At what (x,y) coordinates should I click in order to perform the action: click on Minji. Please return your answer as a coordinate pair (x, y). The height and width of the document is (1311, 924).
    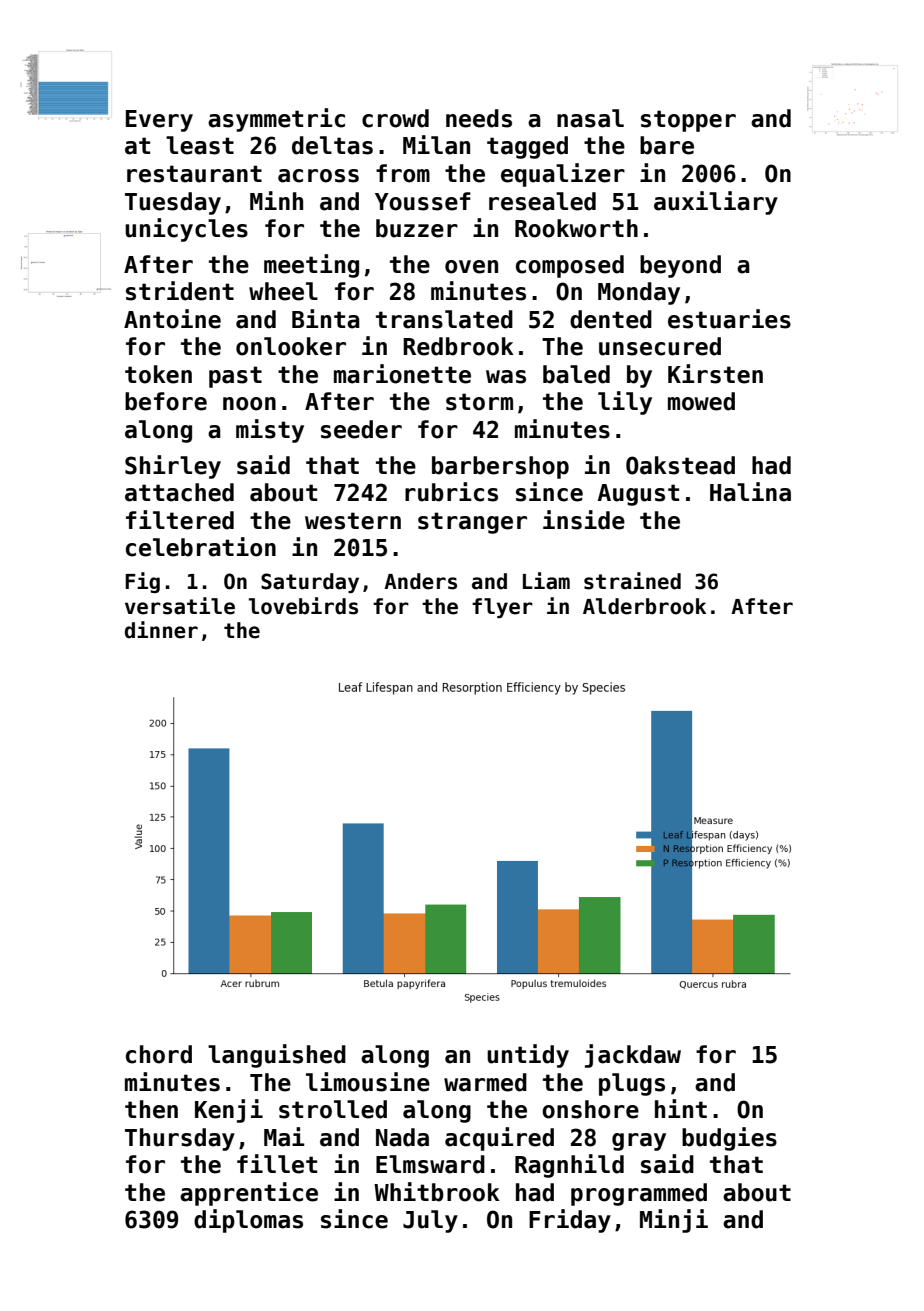
    Looking at the image, I should click on (674, 1221).
